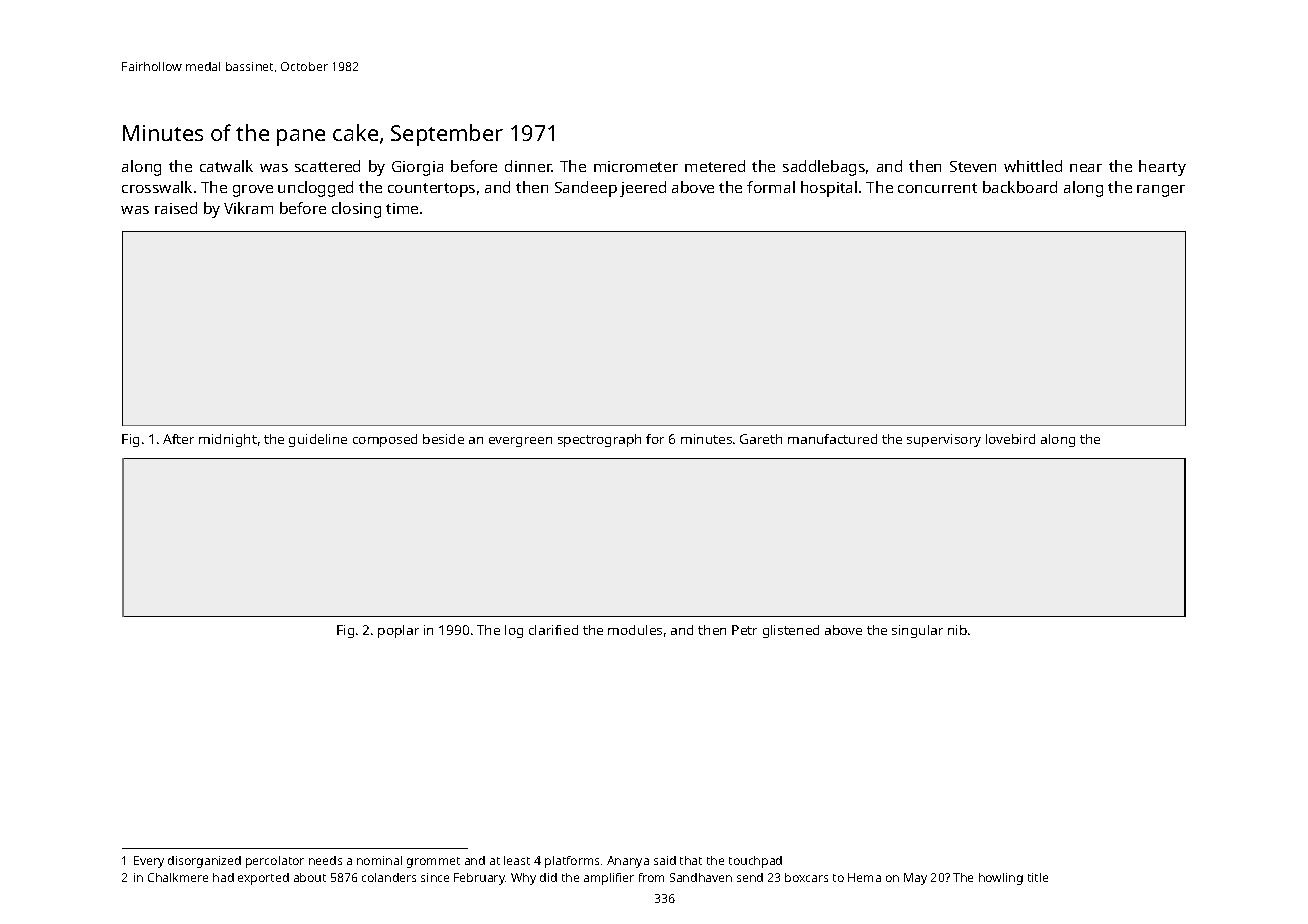  Describe the element at coordinates (520, 442) in the screenshot. I see `evergreen` at that location.
